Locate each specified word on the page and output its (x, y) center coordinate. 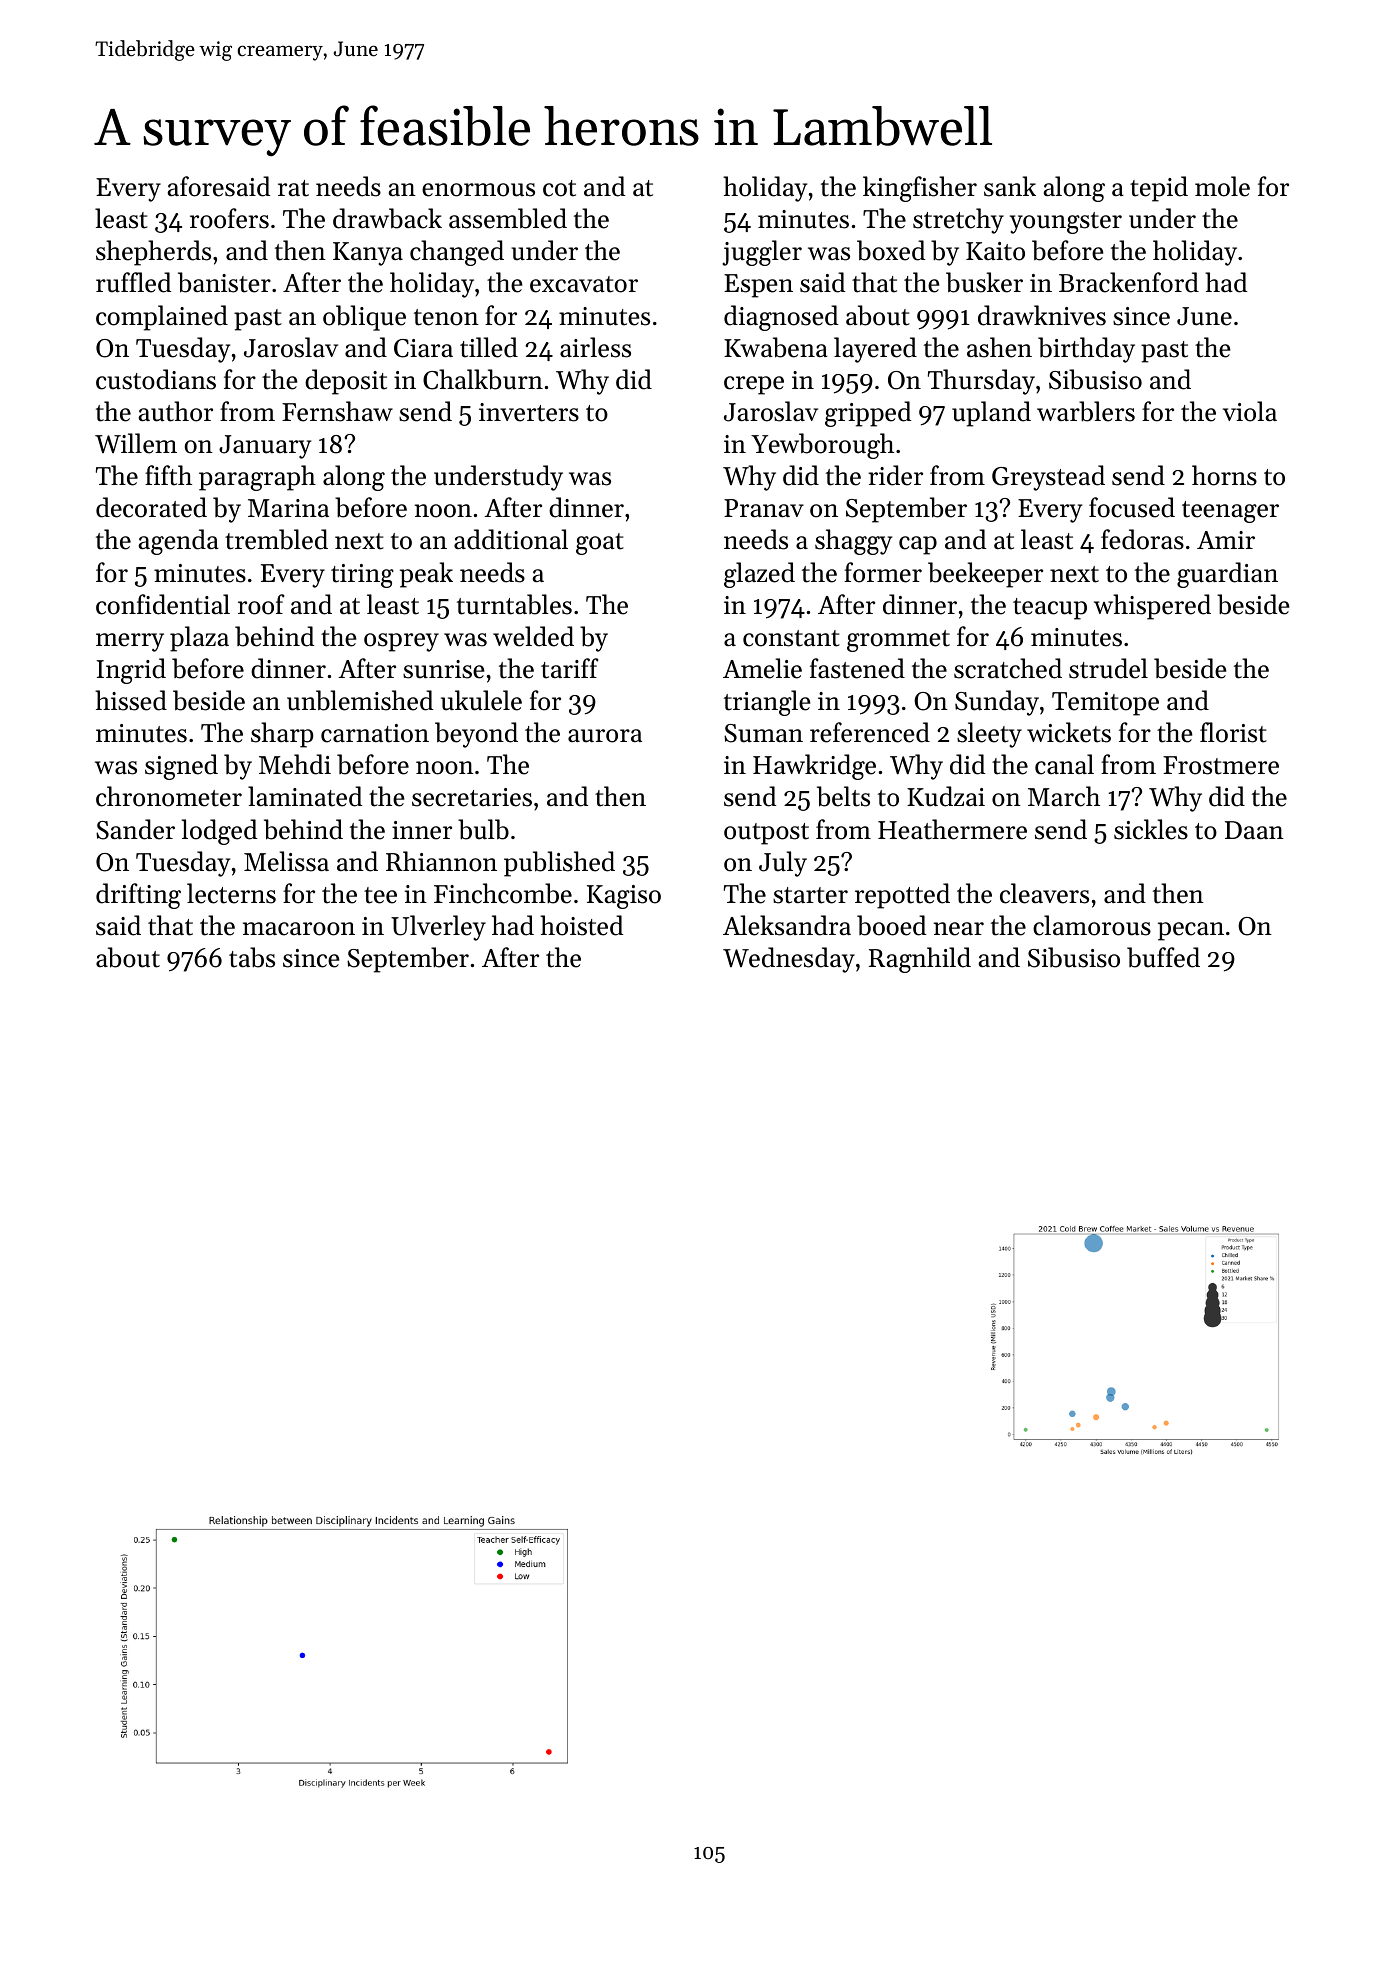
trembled (276, 539)
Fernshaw (337, 411)
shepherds (153, 253)
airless (595, 347)
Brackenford (1129, 282)
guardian (1227, 575)
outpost (766, 834)
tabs (252, 957)
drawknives (1042, 315)
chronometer (169, 796)
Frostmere (1221, 765)
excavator (584, 284)
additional (511, 539)
